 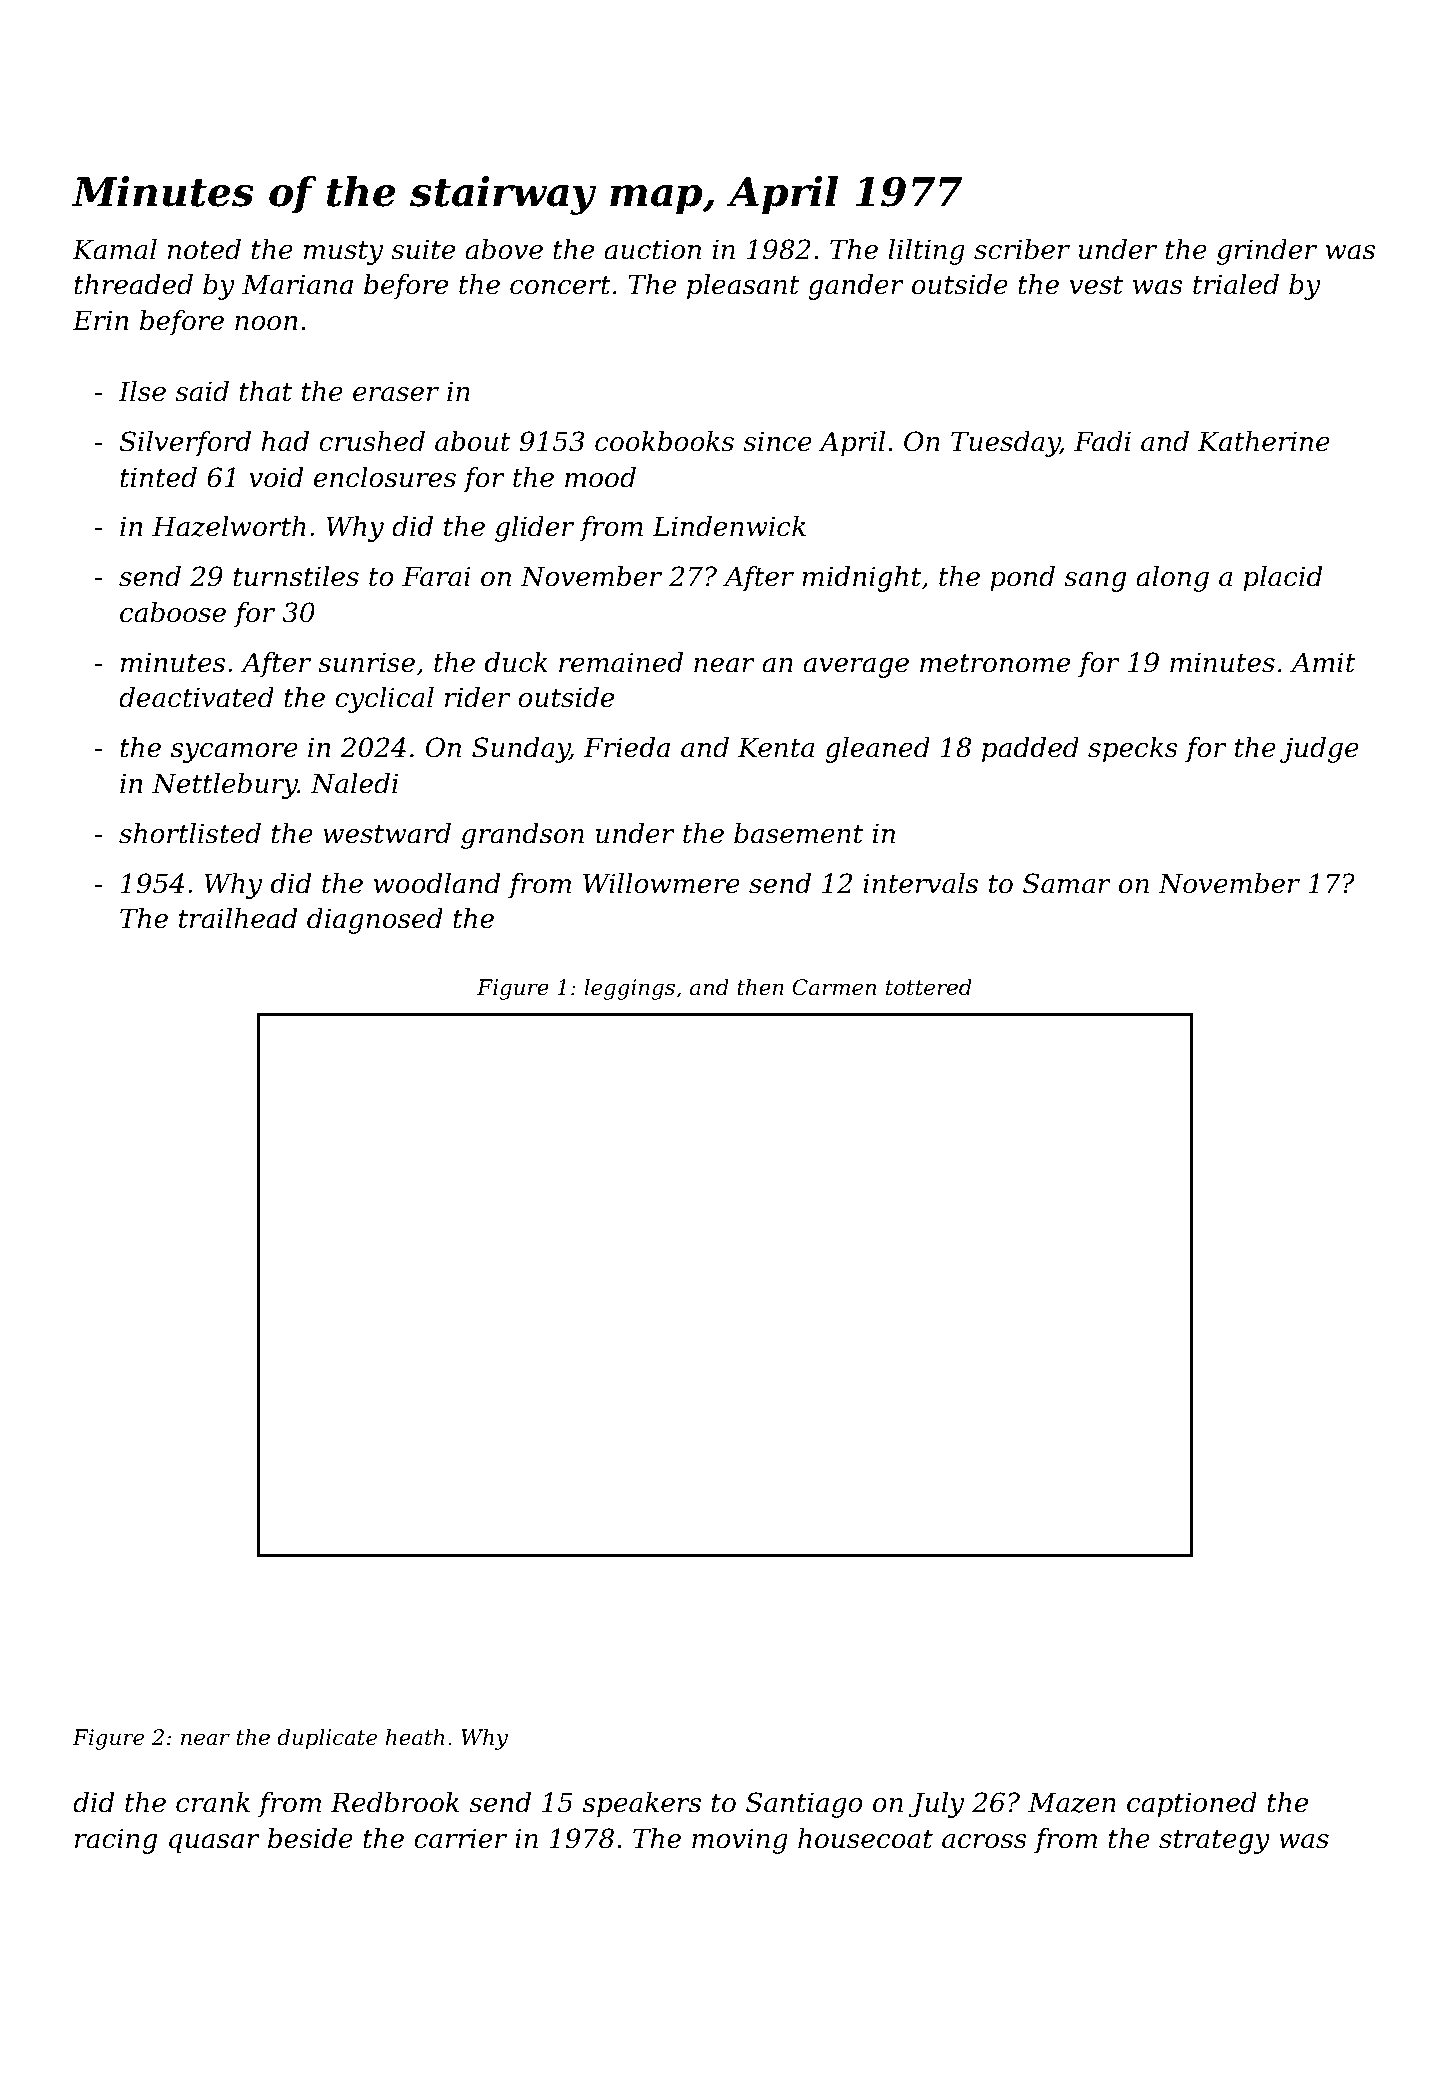 What do you see at coordinates (460, 1838) in the document?
I see `carrier` at bounding box center [460, 1838].
